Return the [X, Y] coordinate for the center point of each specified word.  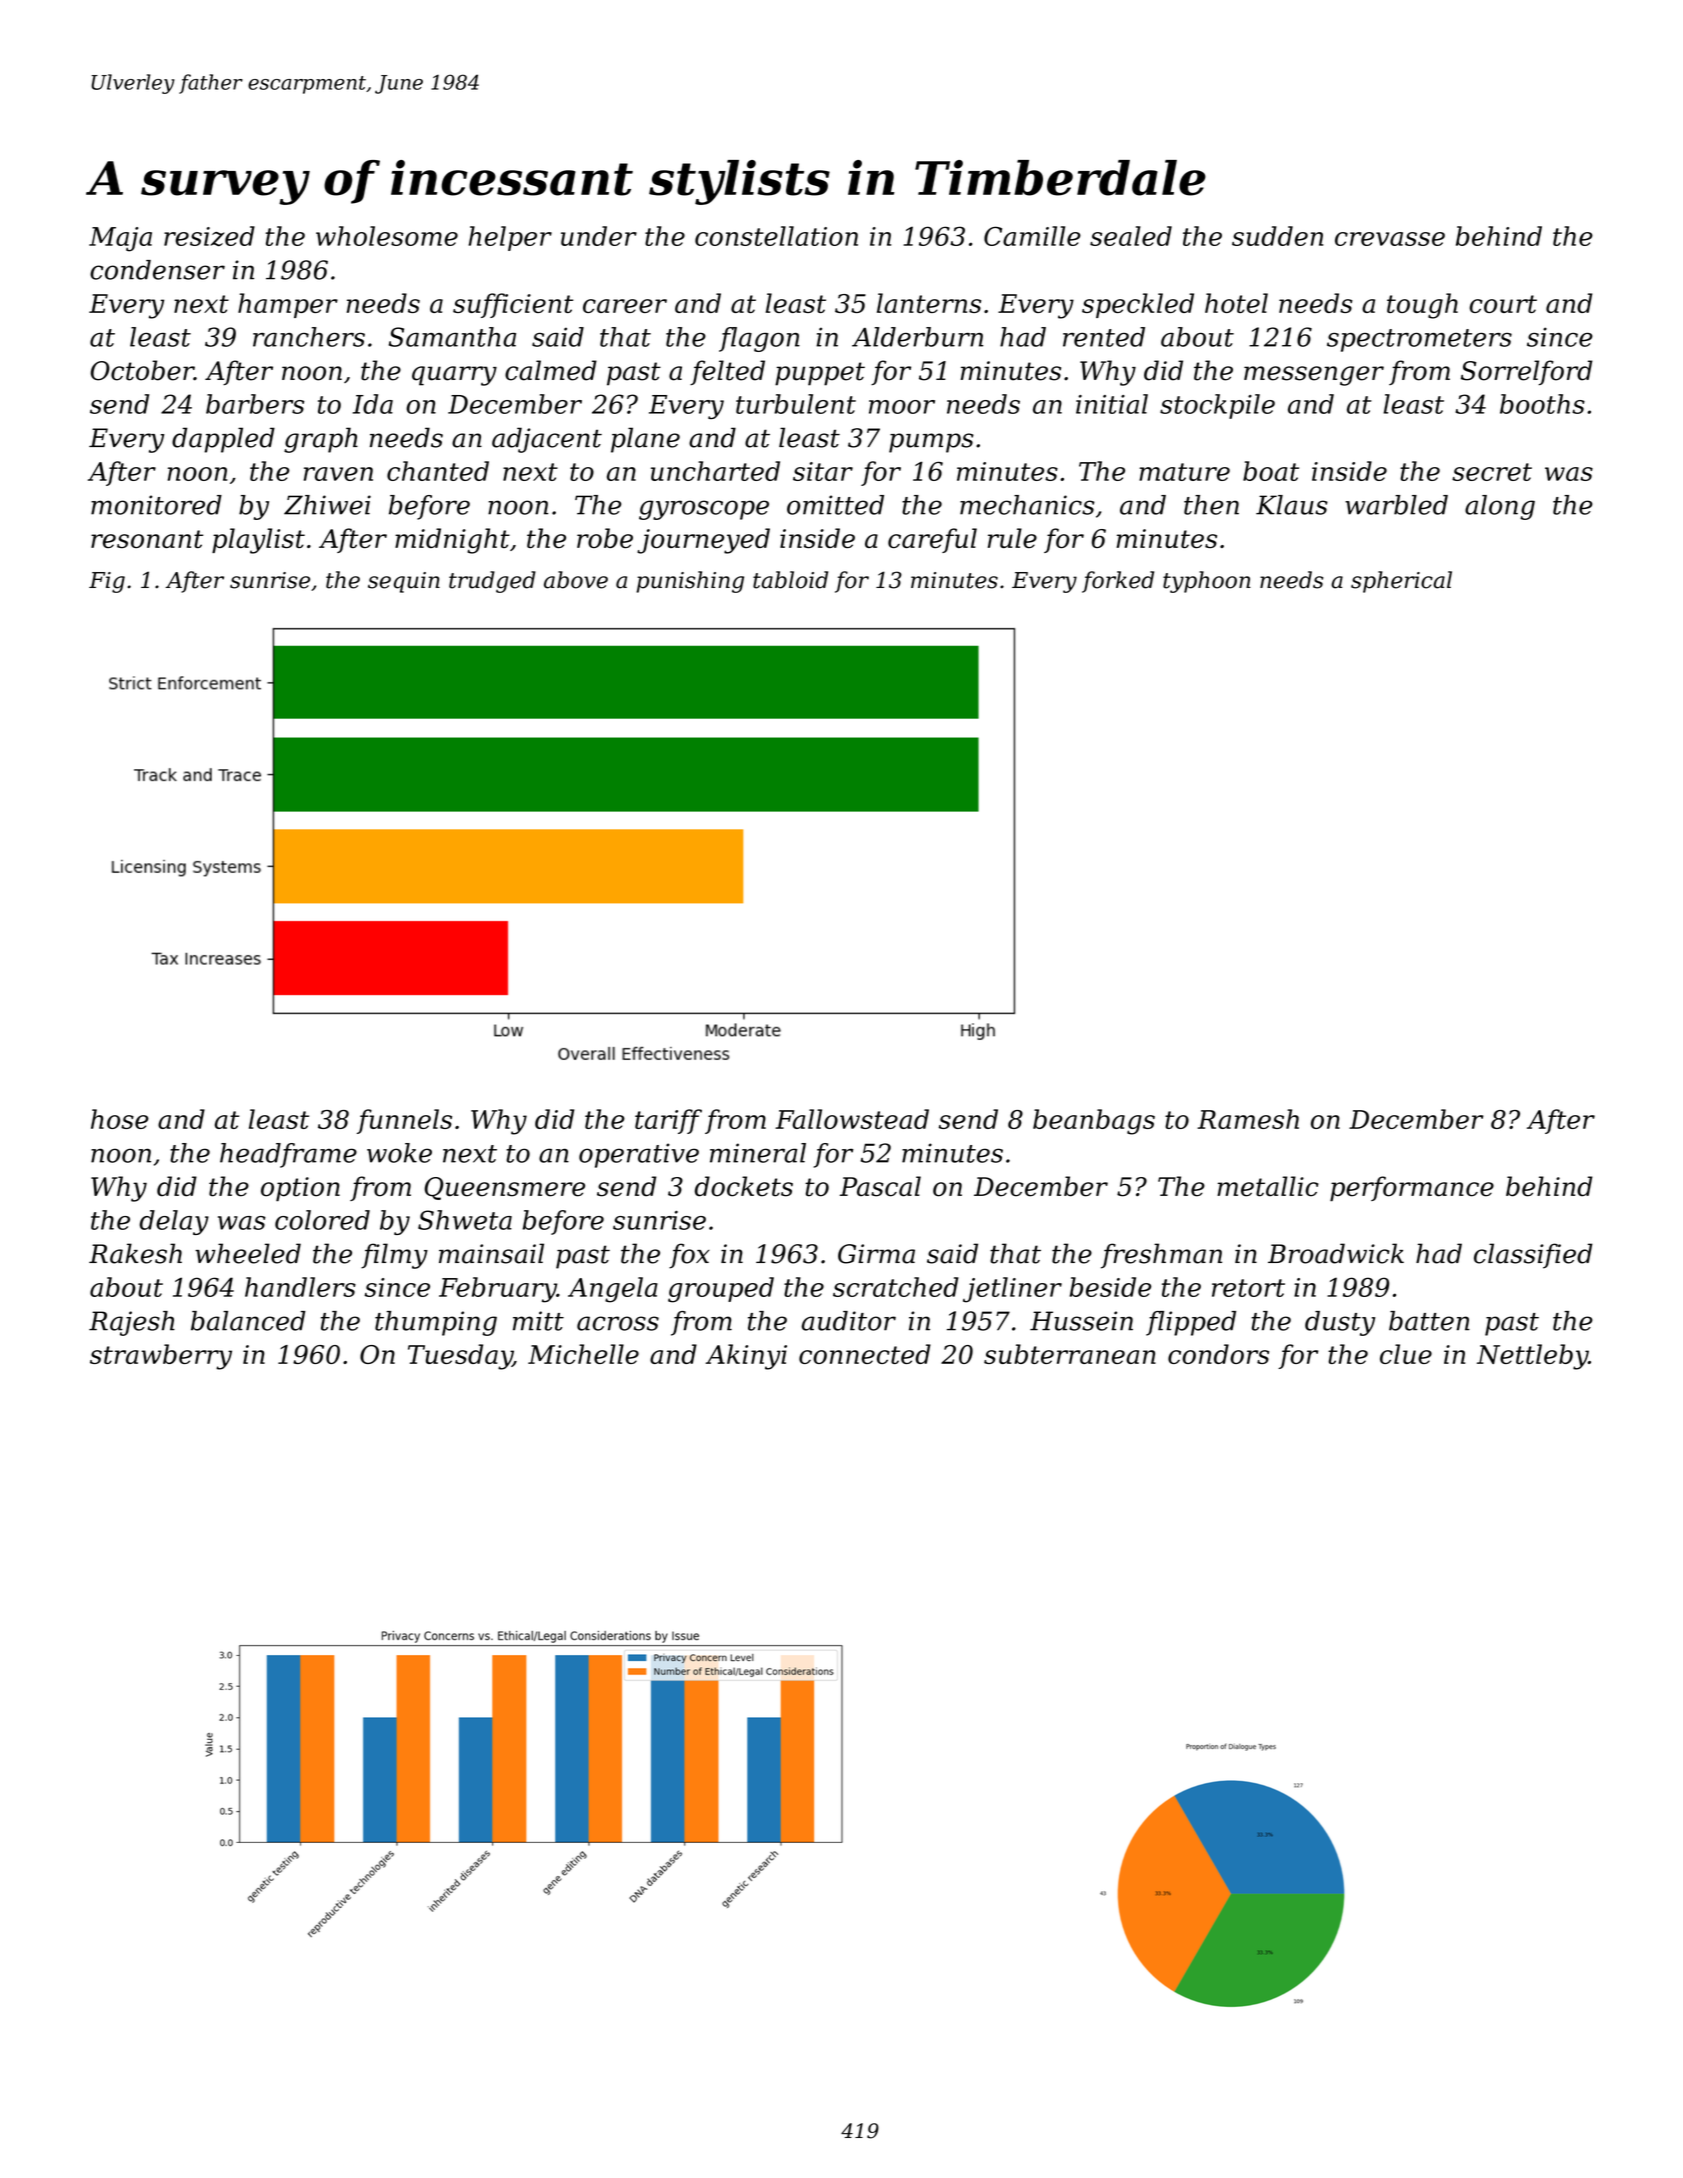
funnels [404, 1121]
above [576, 580]
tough [1422, 306]
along [1500, 507]
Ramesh [1248, 1119]
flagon [759, 339]
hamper [288, 305]
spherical [1401, 582]
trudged [492, 582]
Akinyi [746, 1357]
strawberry [161, 1357]
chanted [438, 471]
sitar [823, 471]
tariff [668, 1121]
